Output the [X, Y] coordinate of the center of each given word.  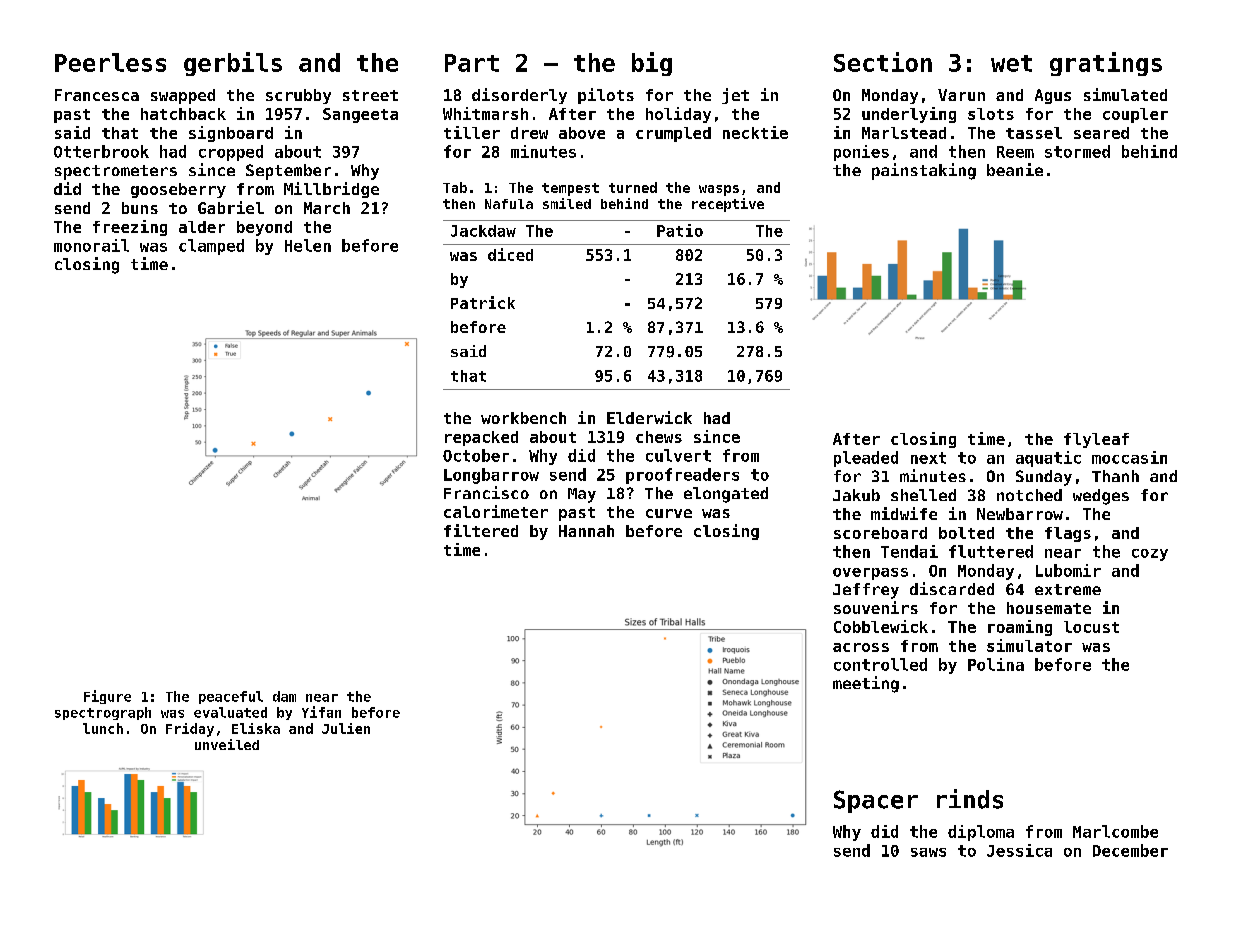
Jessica [1019, 850]
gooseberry [178, 190]
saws [928, 852]
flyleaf [1096, 440]
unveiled [227, 744]
